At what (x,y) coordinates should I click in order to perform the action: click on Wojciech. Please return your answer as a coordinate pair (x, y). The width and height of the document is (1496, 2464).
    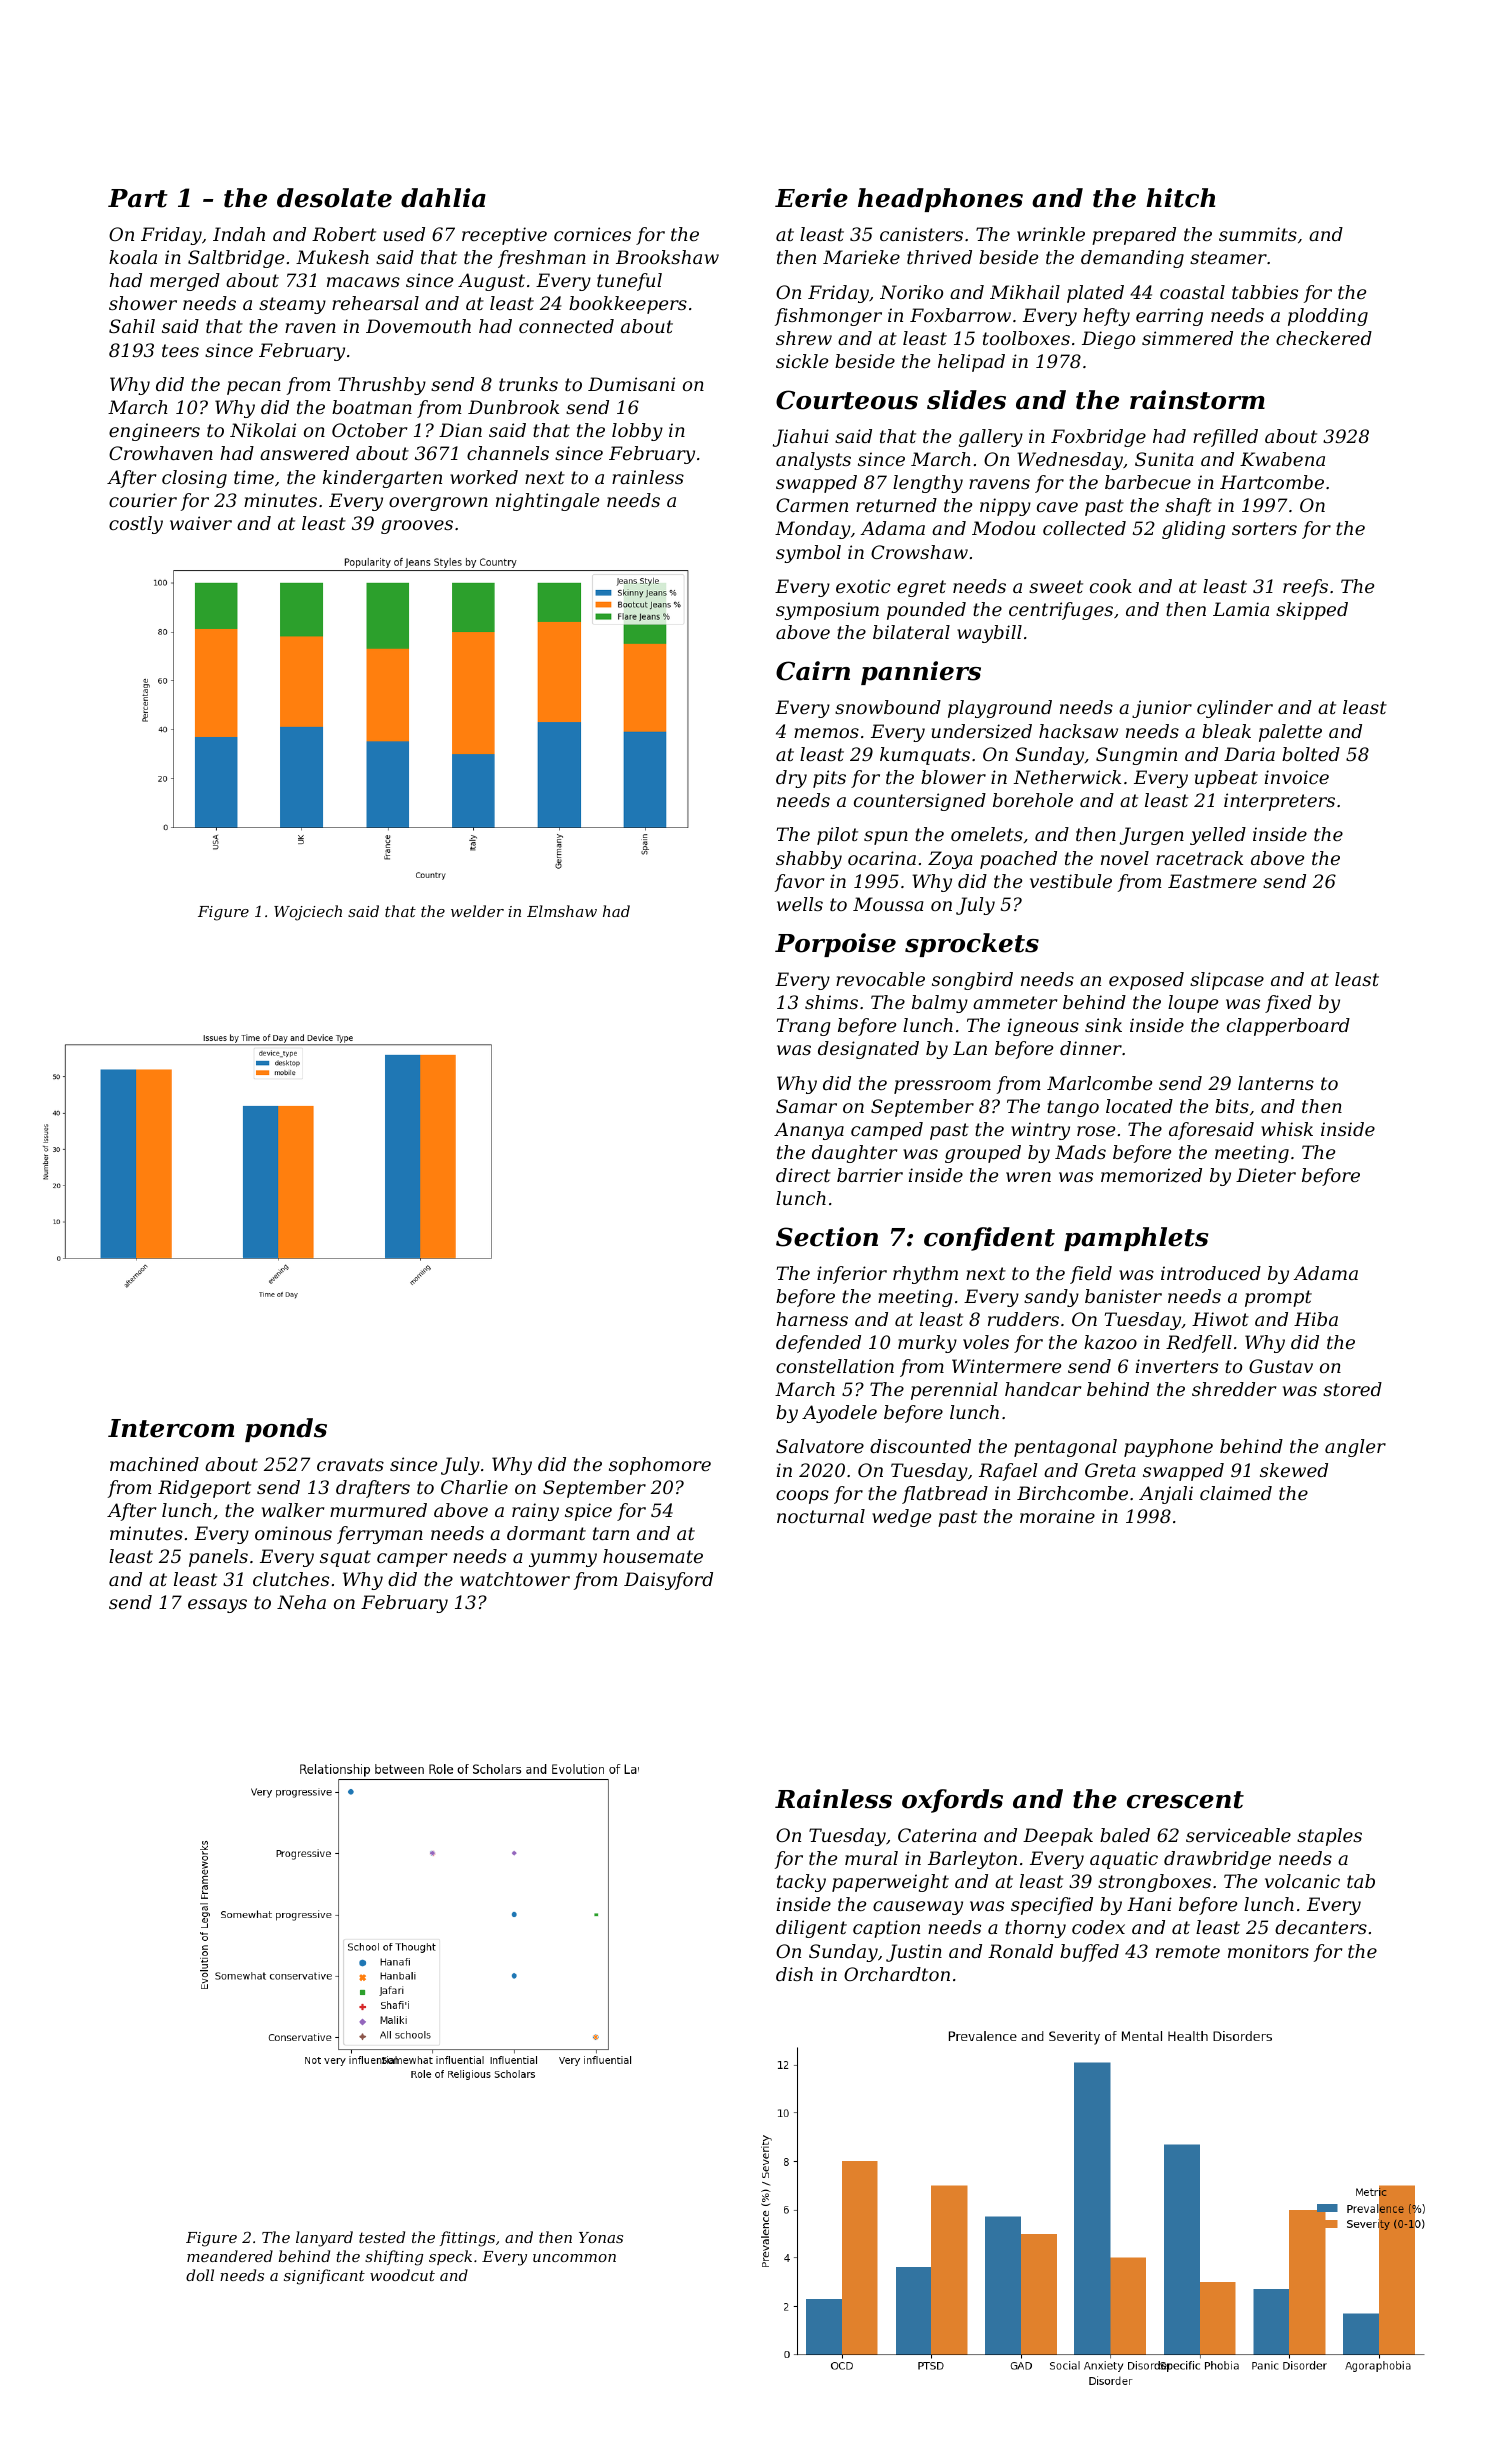
    Looking at the image, I should click on (308, 913).
